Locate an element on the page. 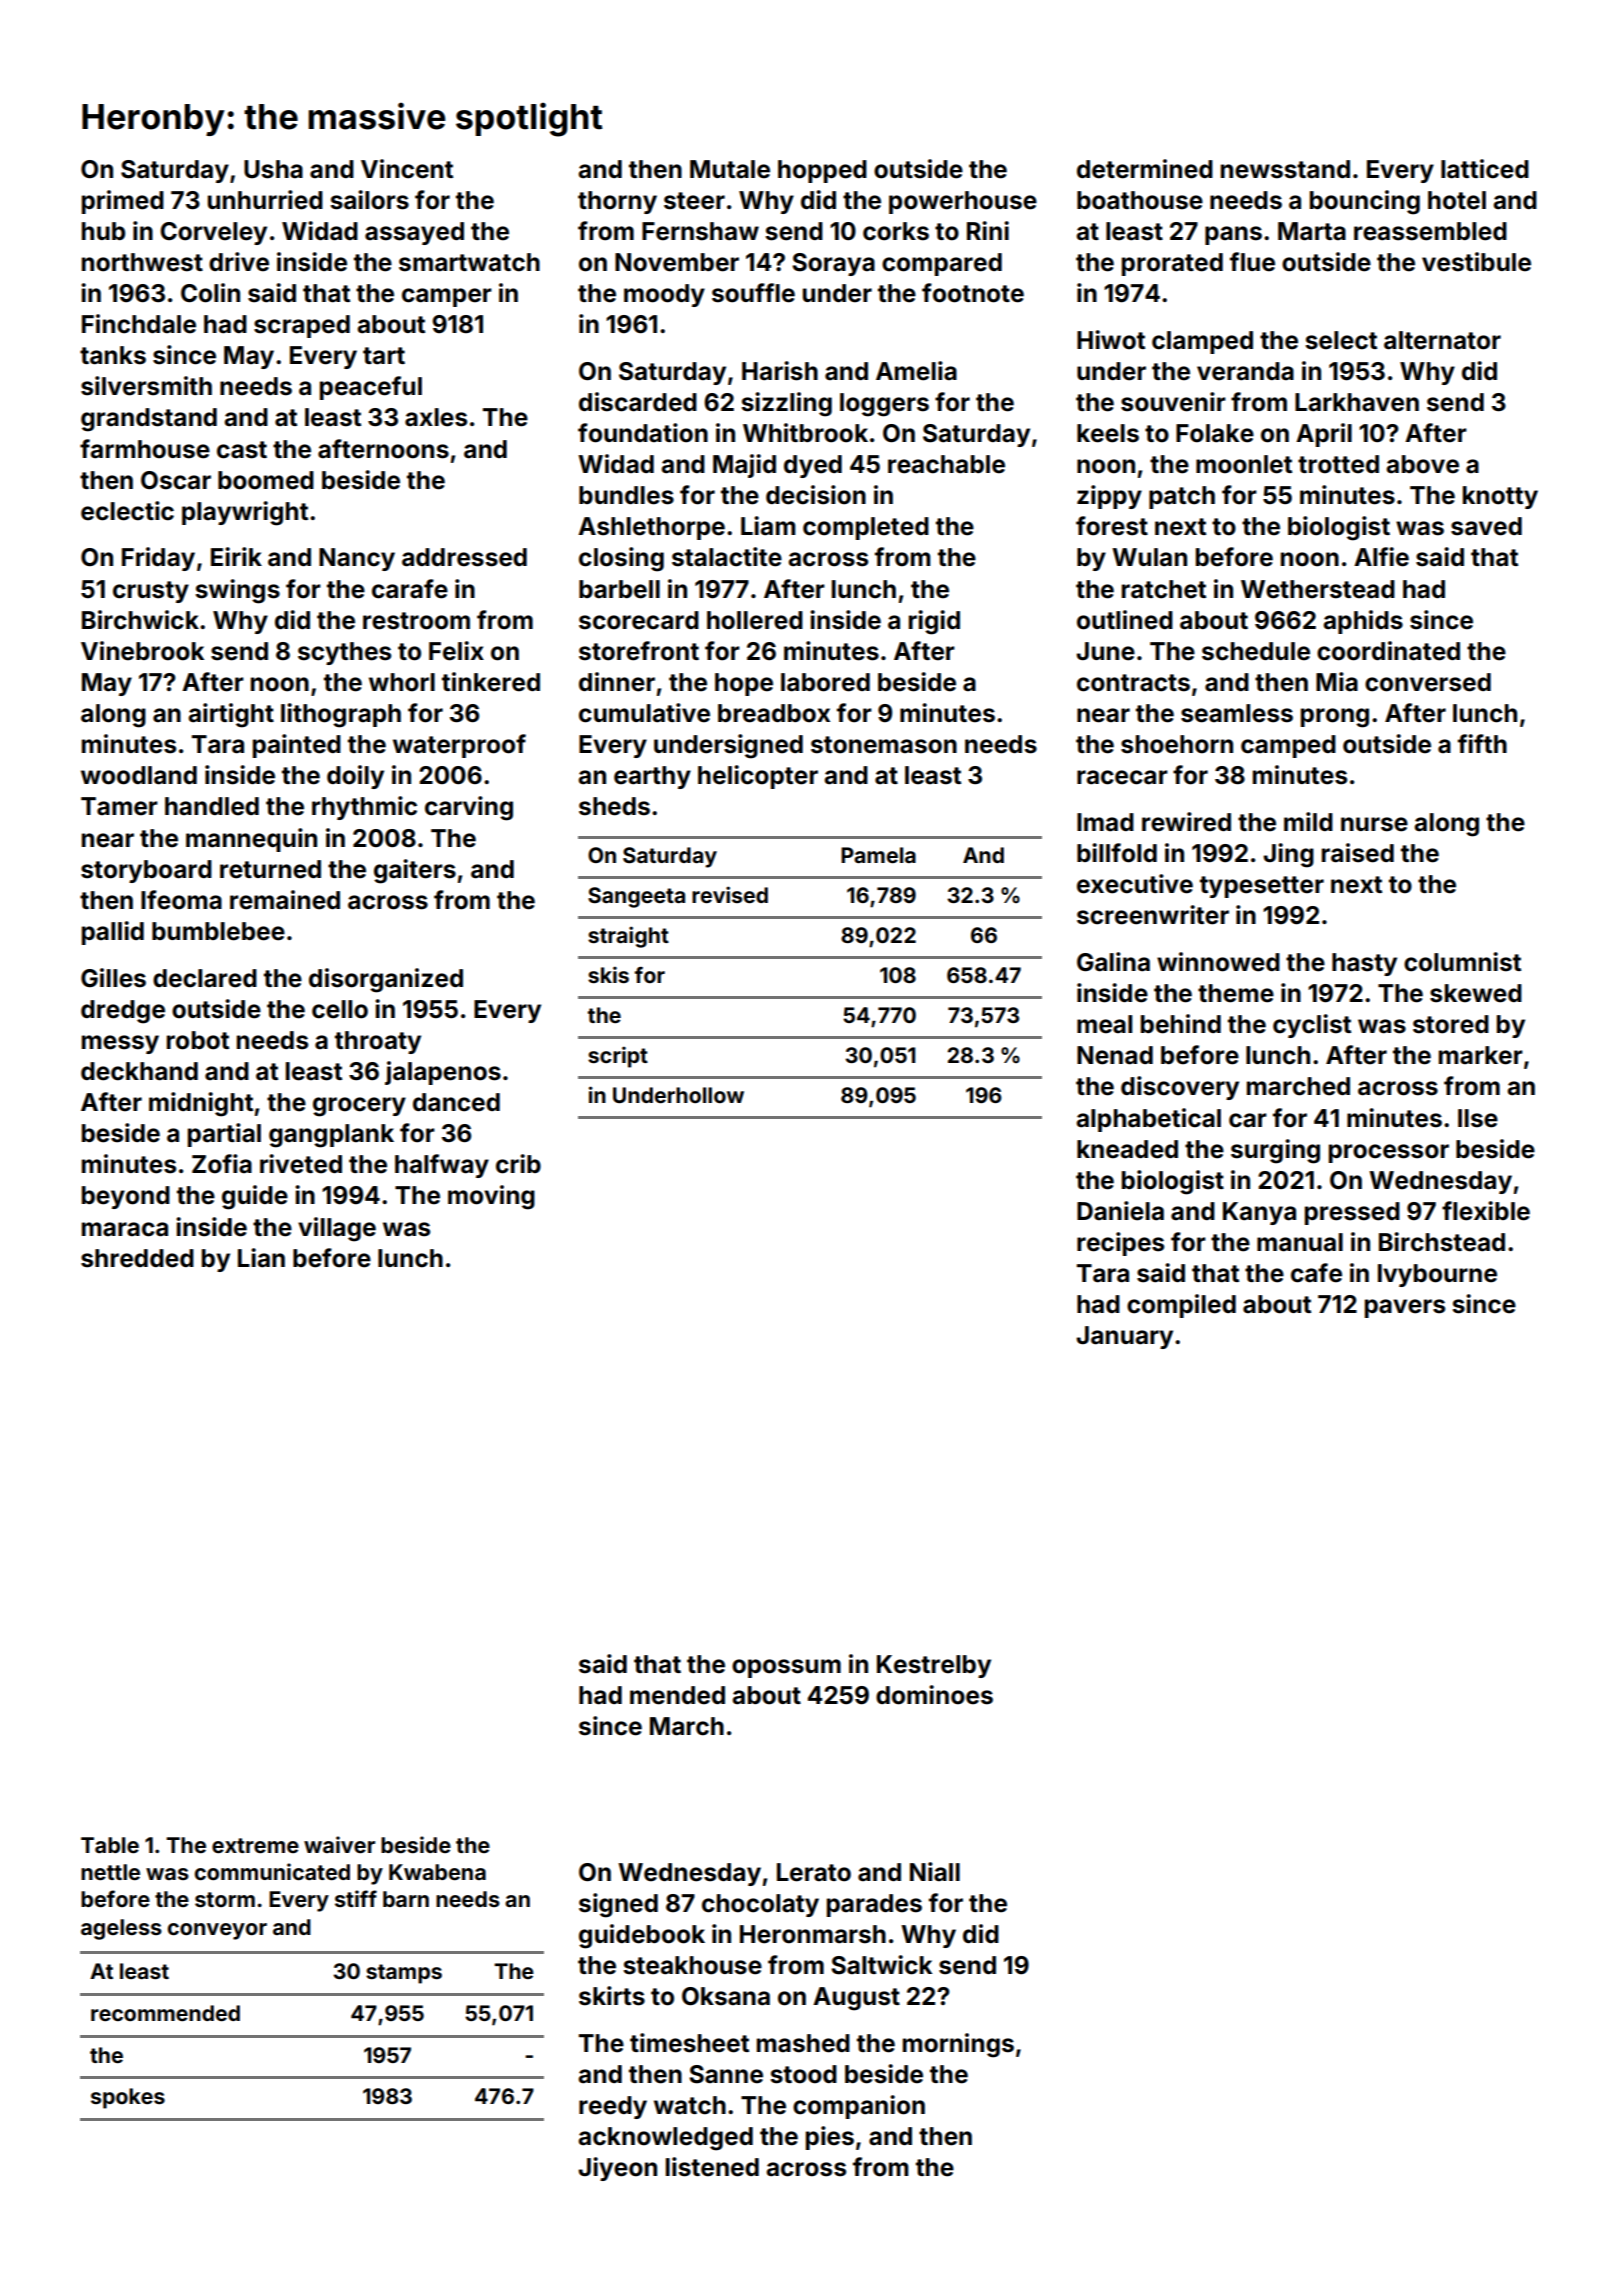 This document has height=2292, width=1620. declared is located at coordinates (205, 978).
